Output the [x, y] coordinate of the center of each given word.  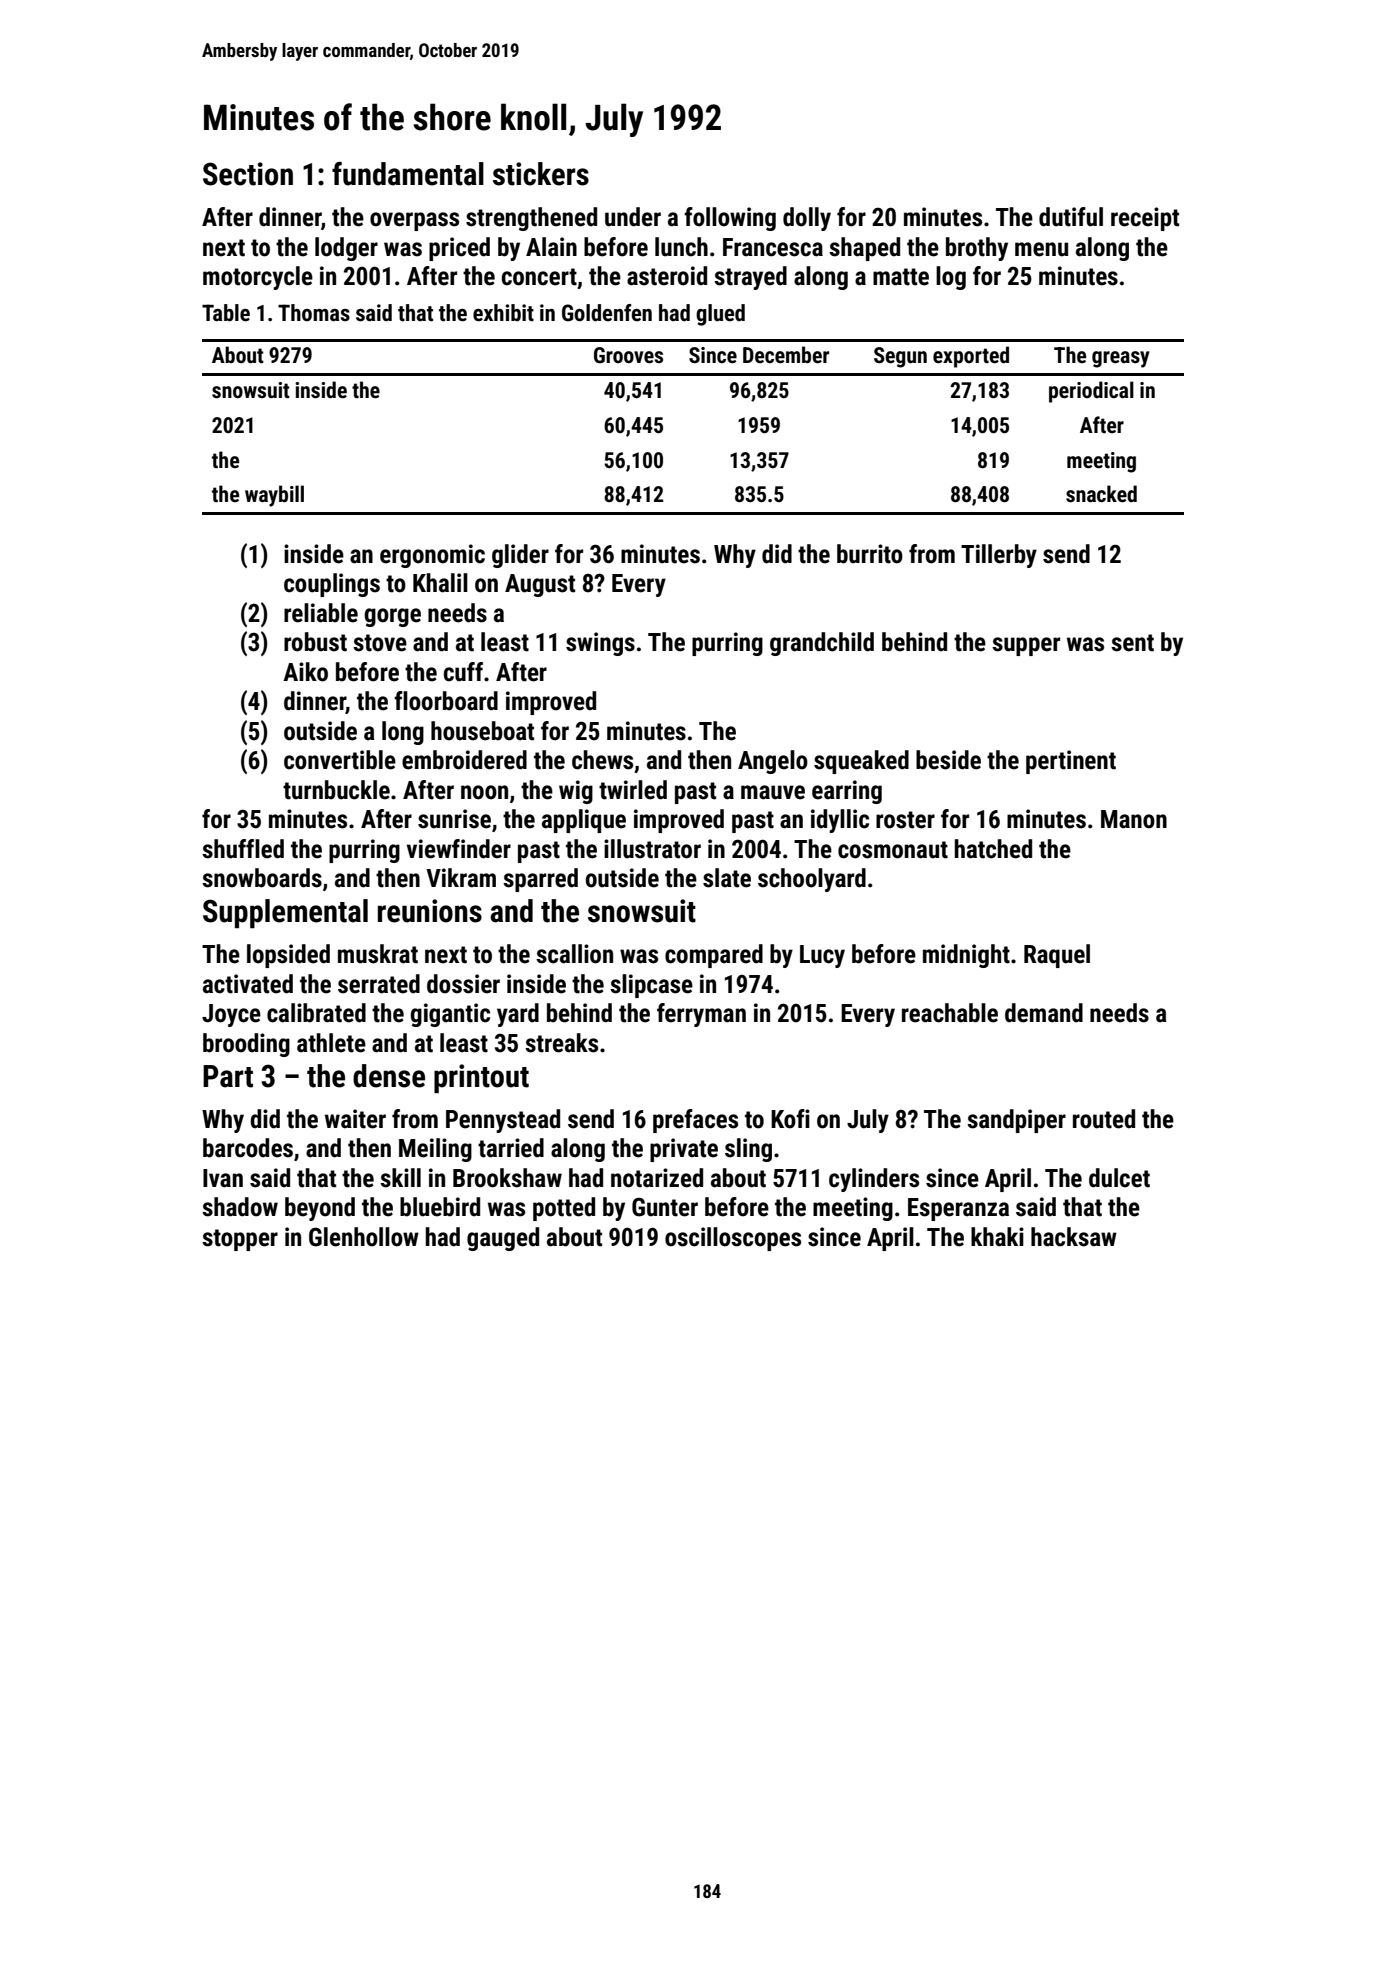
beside [948, 760]
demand [1044, 1013]
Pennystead [503, 1121]
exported [971, 357]
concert [539, 277]
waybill [274, 496]
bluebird [440, 1207]
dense [389, 1076]
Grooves [628, 355]
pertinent [1071, 762]
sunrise [454, 819]
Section [248, 174]
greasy [1121, 359]
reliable [321, 613]
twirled [633, 790]
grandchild [822, 644]
